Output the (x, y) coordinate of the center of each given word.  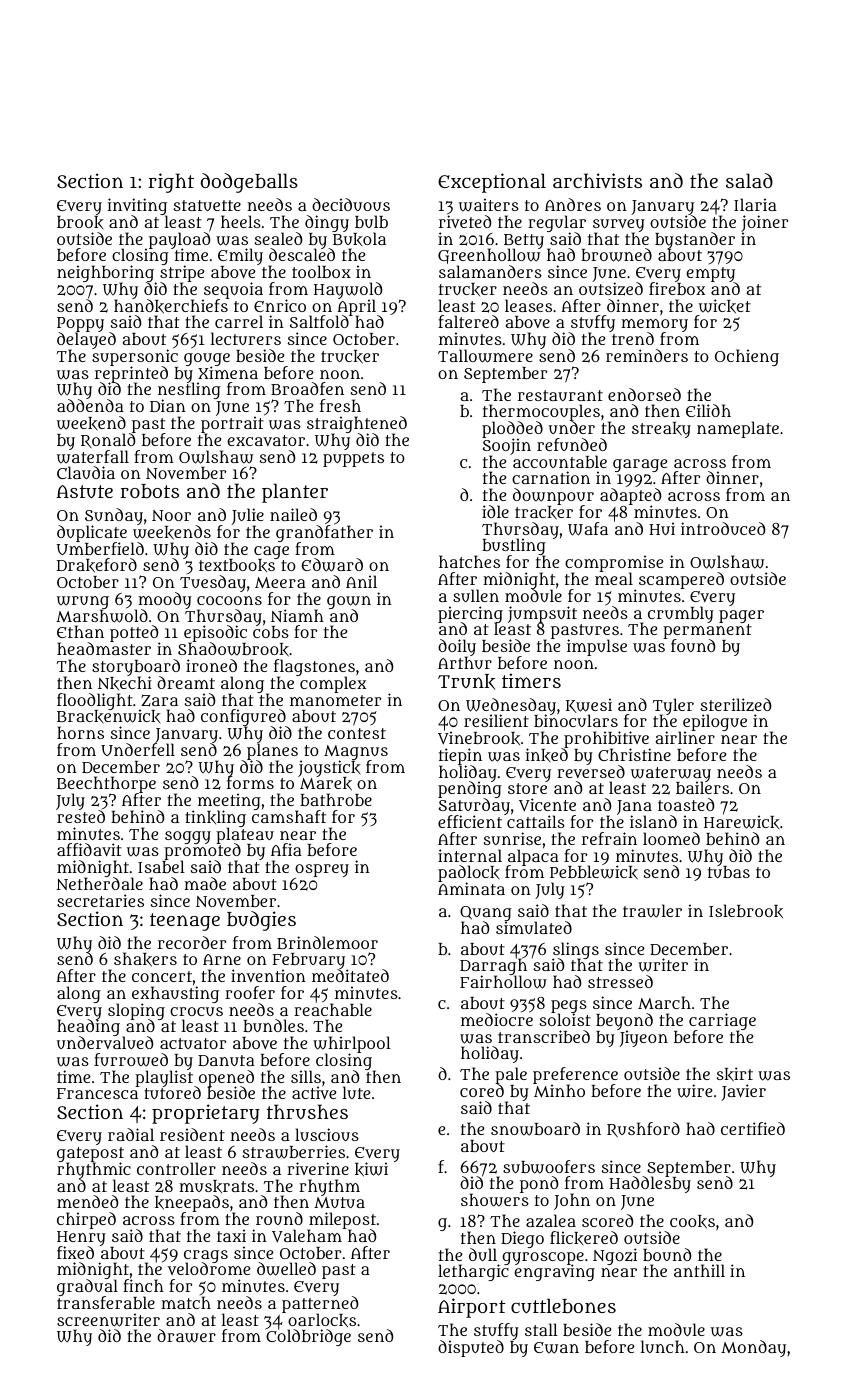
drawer (186, 1336)
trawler (652, 911)
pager (741, 616)
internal (470, 855)
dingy (327, 223)
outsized (611, 289)
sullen (476, 595)
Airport (472, 1308)
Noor (171, 515)
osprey (322, 870)
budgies (261, 921)
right (171, 183)
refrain (609, 838)
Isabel (161, 867)
